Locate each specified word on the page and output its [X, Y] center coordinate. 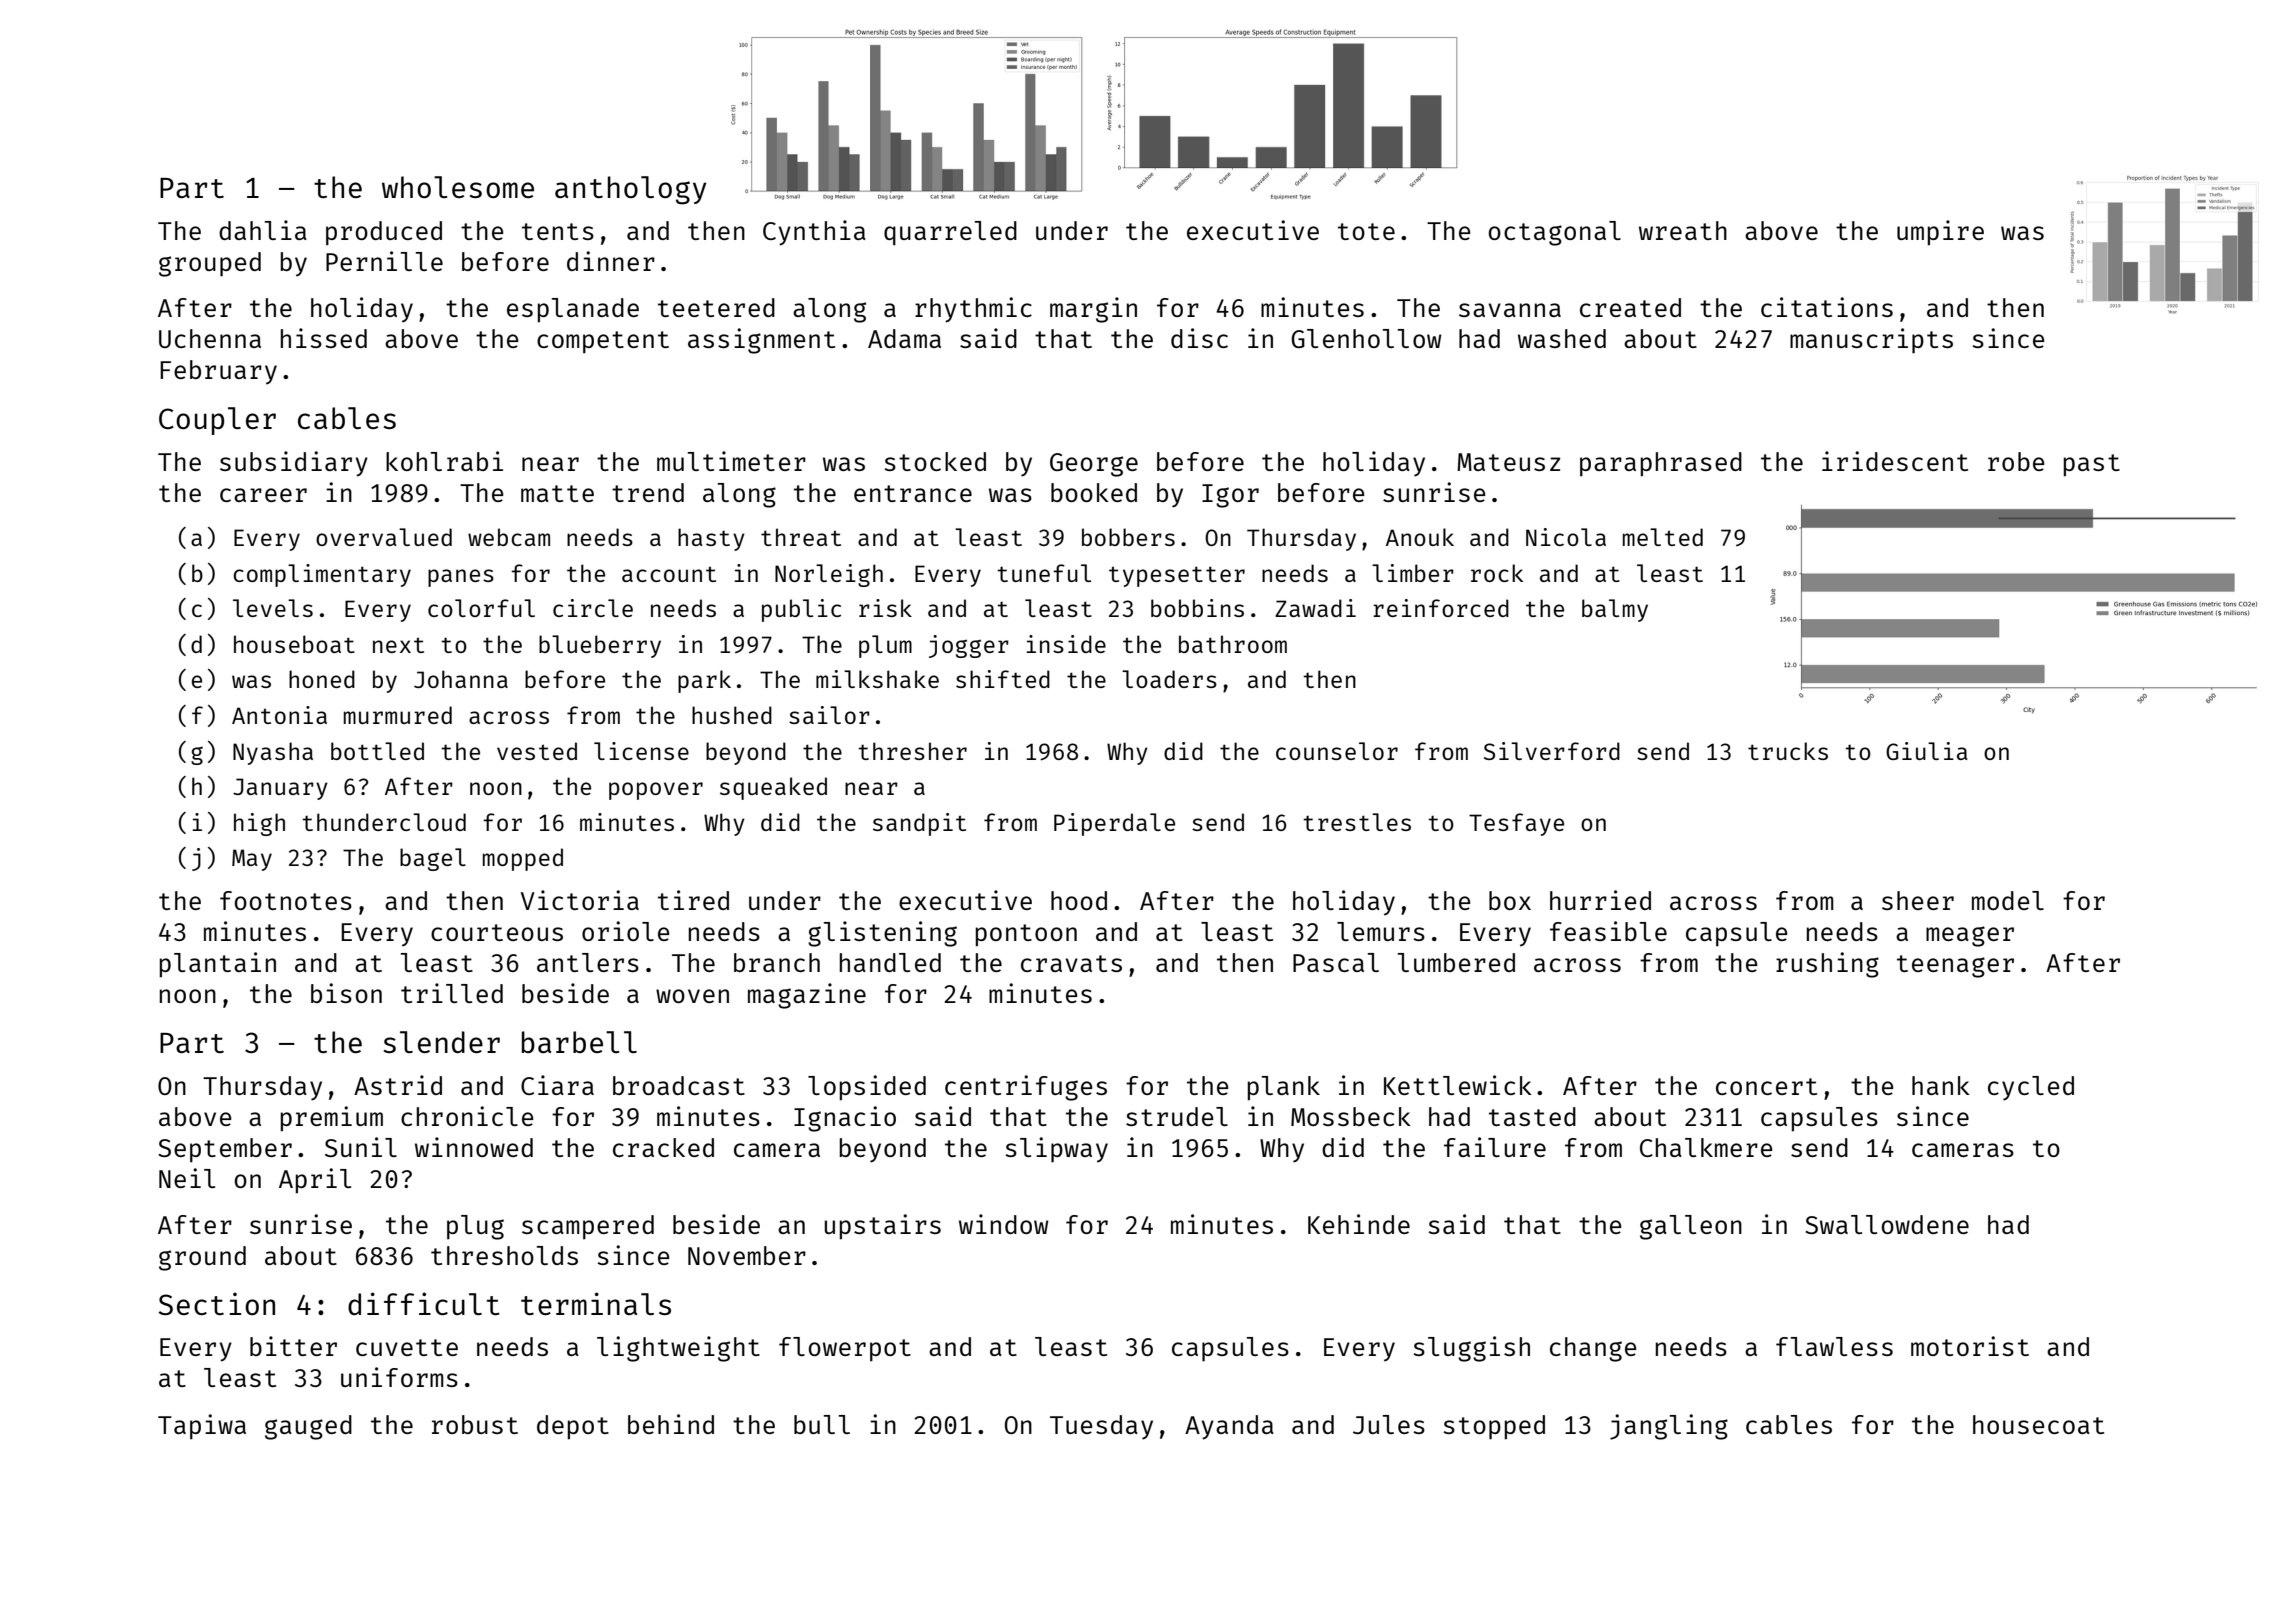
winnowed [474, 1147]
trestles [1357, 822]
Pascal [1336, 962]
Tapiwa [202, 1426]
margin [1093, 310]
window [1004, 1224]
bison [346, 993]
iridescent [1895, 461]
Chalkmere [1706, 1147]
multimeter [731, 461]
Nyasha [273, 753]
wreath [1683, 230]
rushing [1827, 965]
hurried [1600, 900]
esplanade [573, 310]
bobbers [1128, 537]
